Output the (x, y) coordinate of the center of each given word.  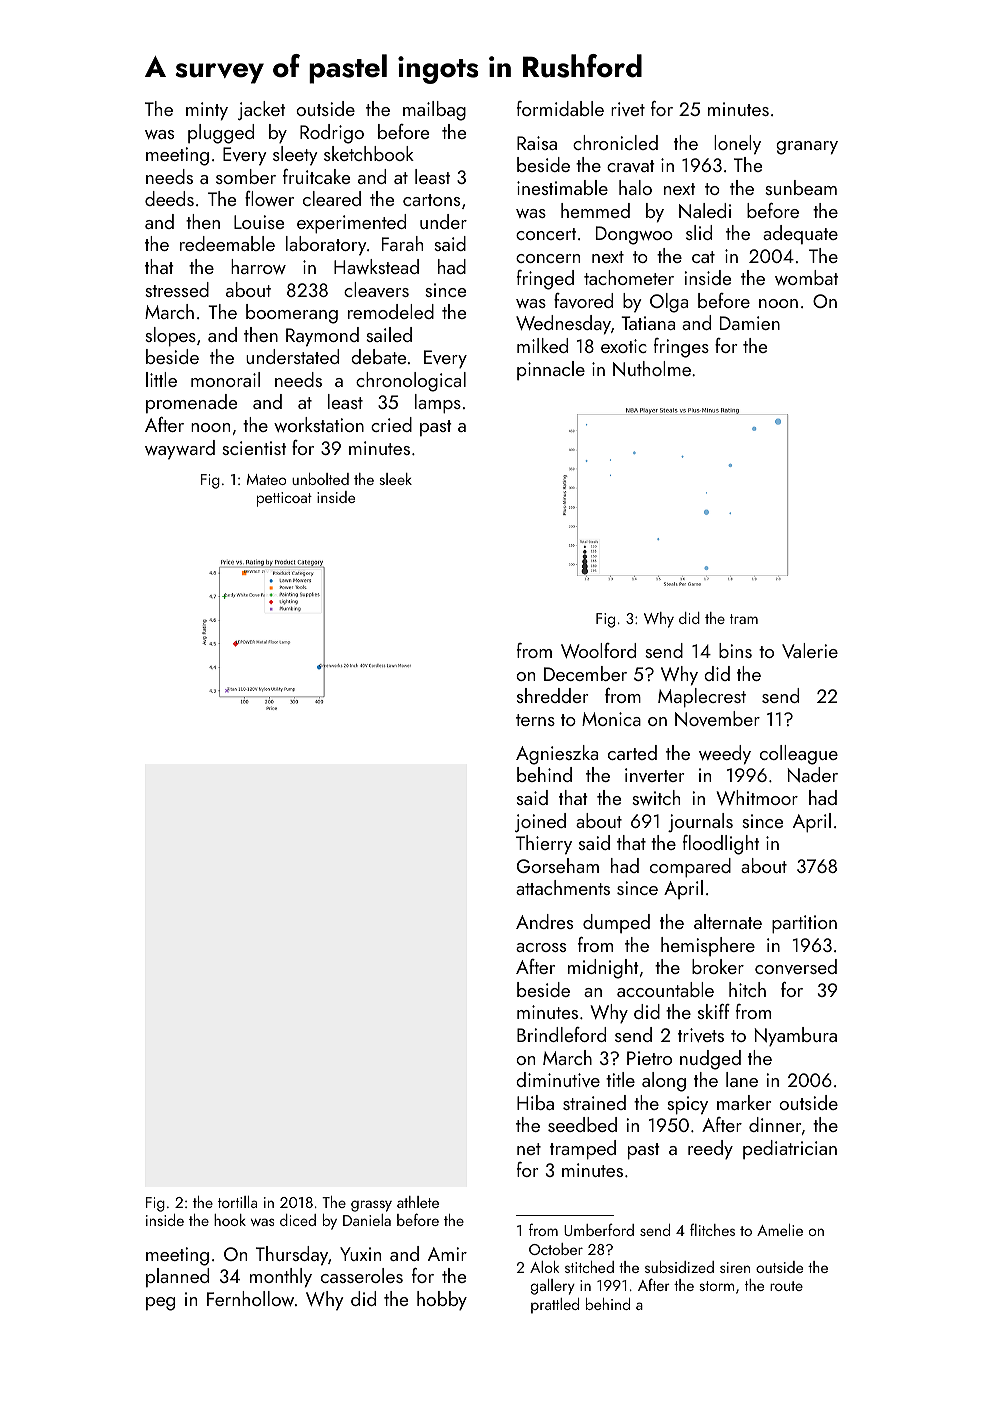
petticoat (284, 499)
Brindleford (561, 1034)
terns (535, 720)
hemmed (595, 210)
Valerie (810, 650)
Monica (611, 719)
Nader (813, 774)
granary (807, 148)
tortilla (237, 1202)
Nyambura (796, 1036)
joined (540, 822)
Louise (259, 222)
